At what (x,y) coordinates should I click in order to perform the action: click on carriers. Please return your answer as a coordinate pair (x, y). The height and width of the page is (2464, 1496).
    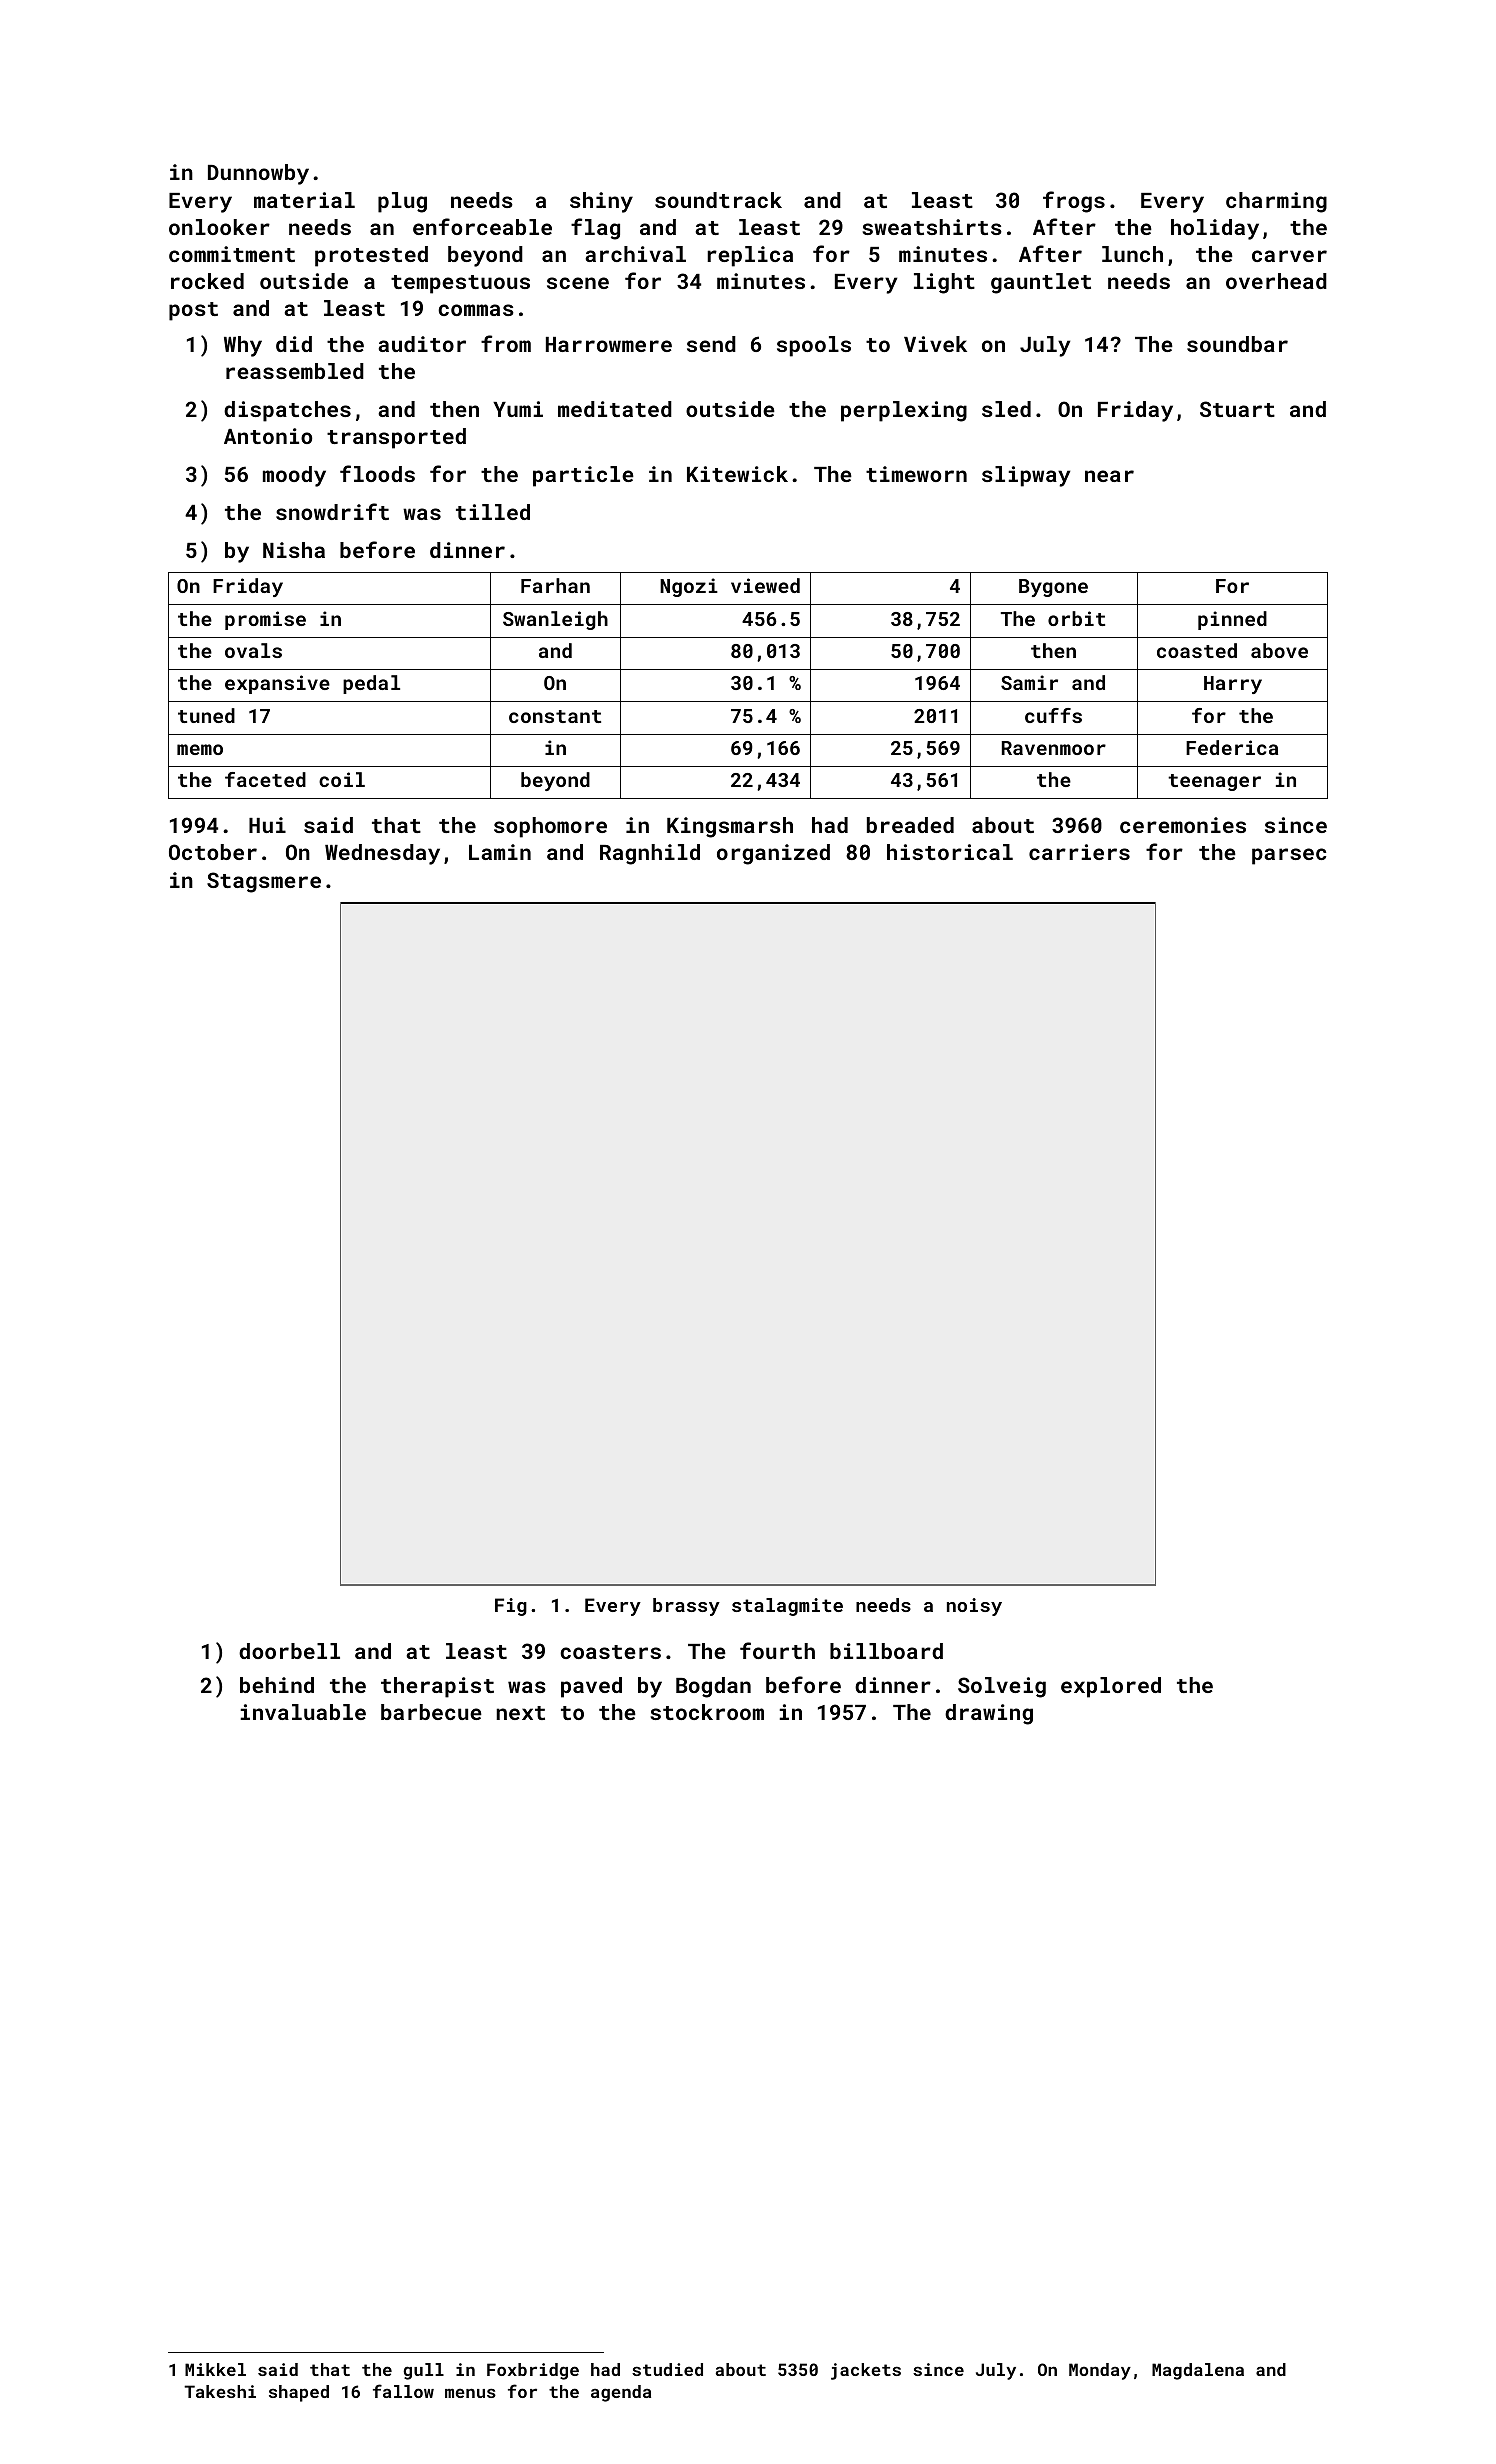
    Looking at the image, I should click on (1079, 852).
